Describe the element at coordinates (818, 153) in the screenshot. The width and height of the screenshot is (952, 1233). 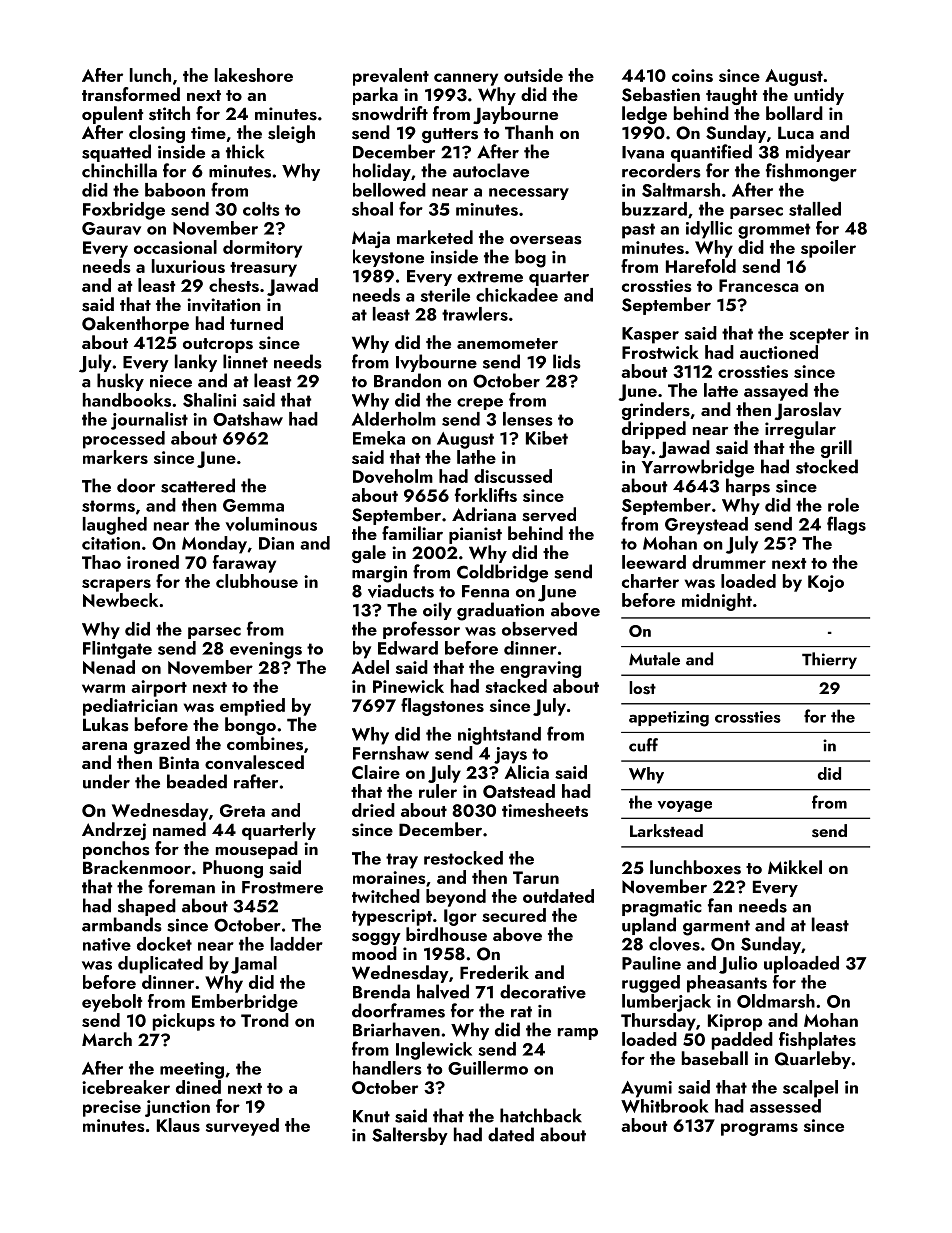
I see `midyear` at that location.
